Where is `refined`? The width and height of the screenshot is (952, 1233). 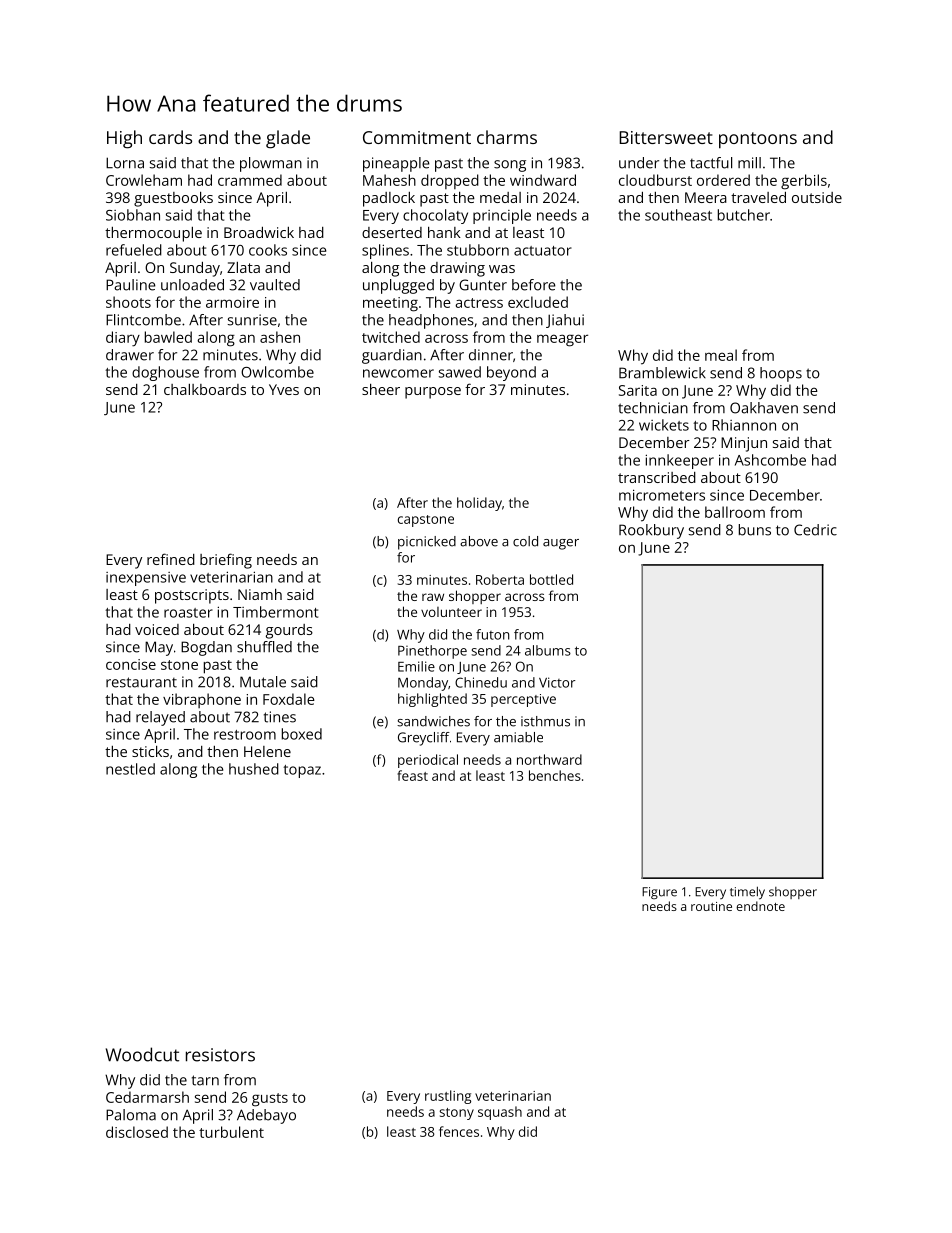 refined is located at coordinates (171, 559).
